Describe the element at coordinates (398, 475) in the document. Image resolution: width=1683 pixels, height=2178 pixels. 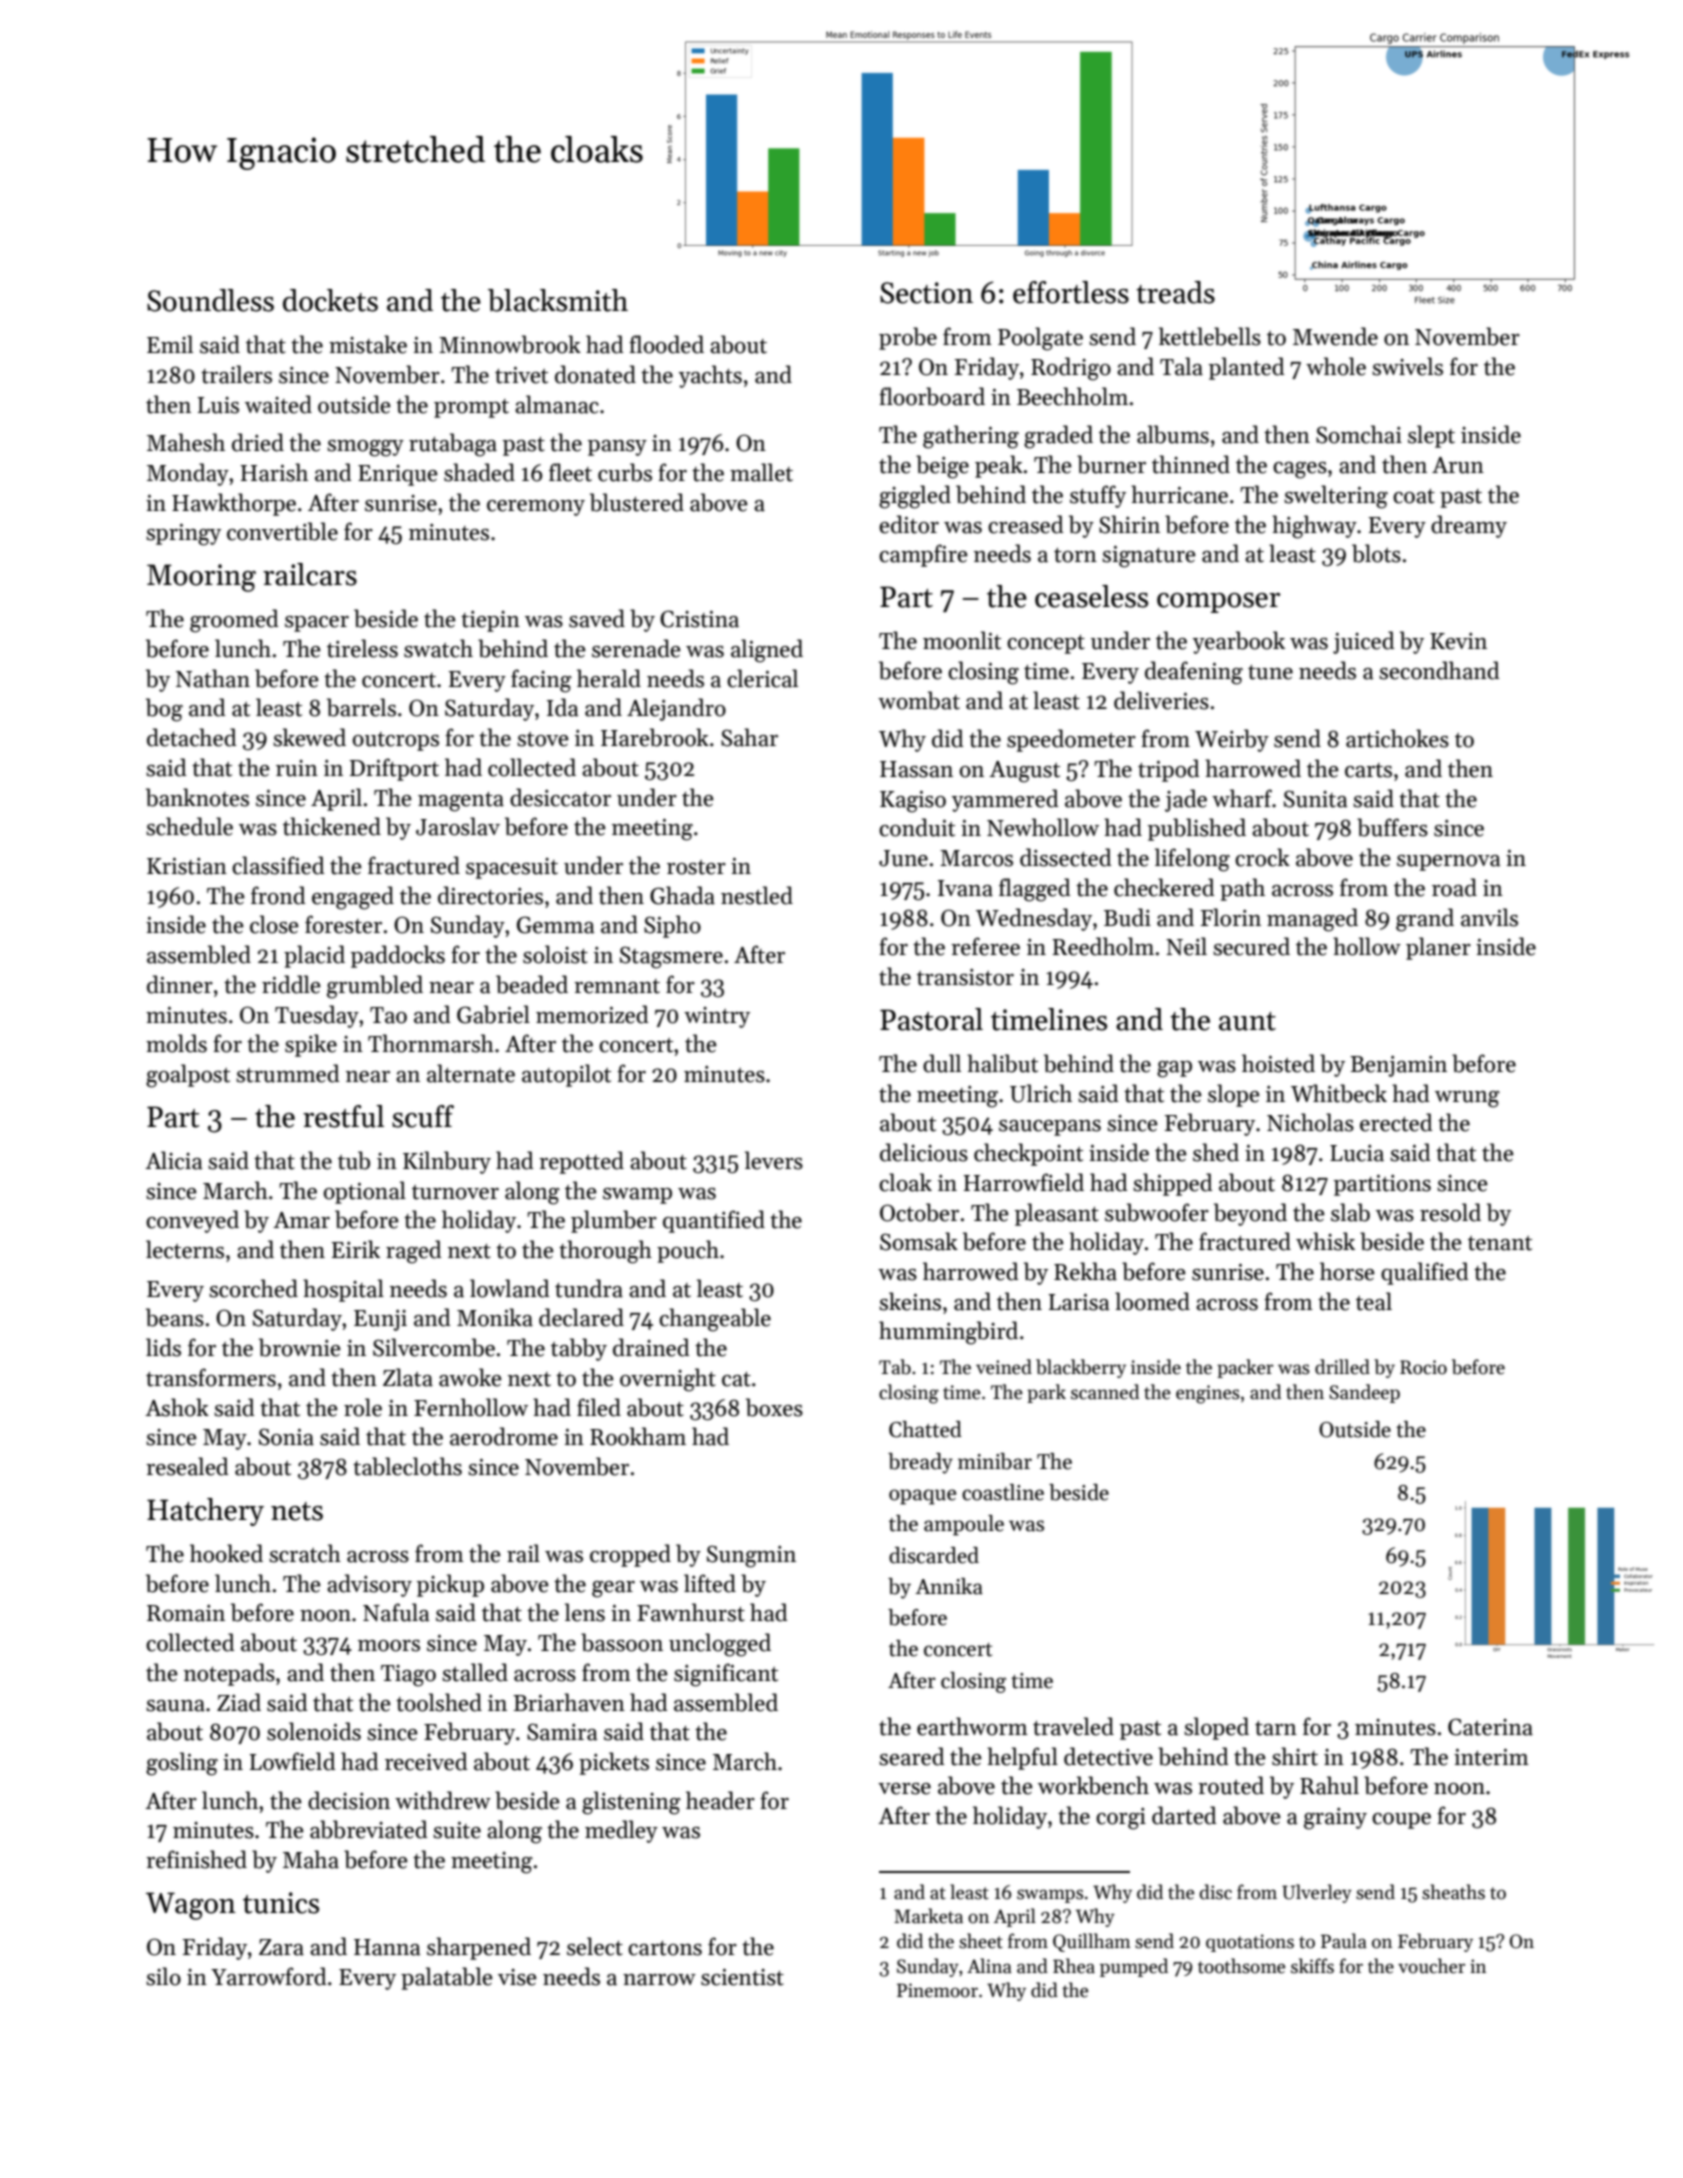
I see `Enrique` at that location.
